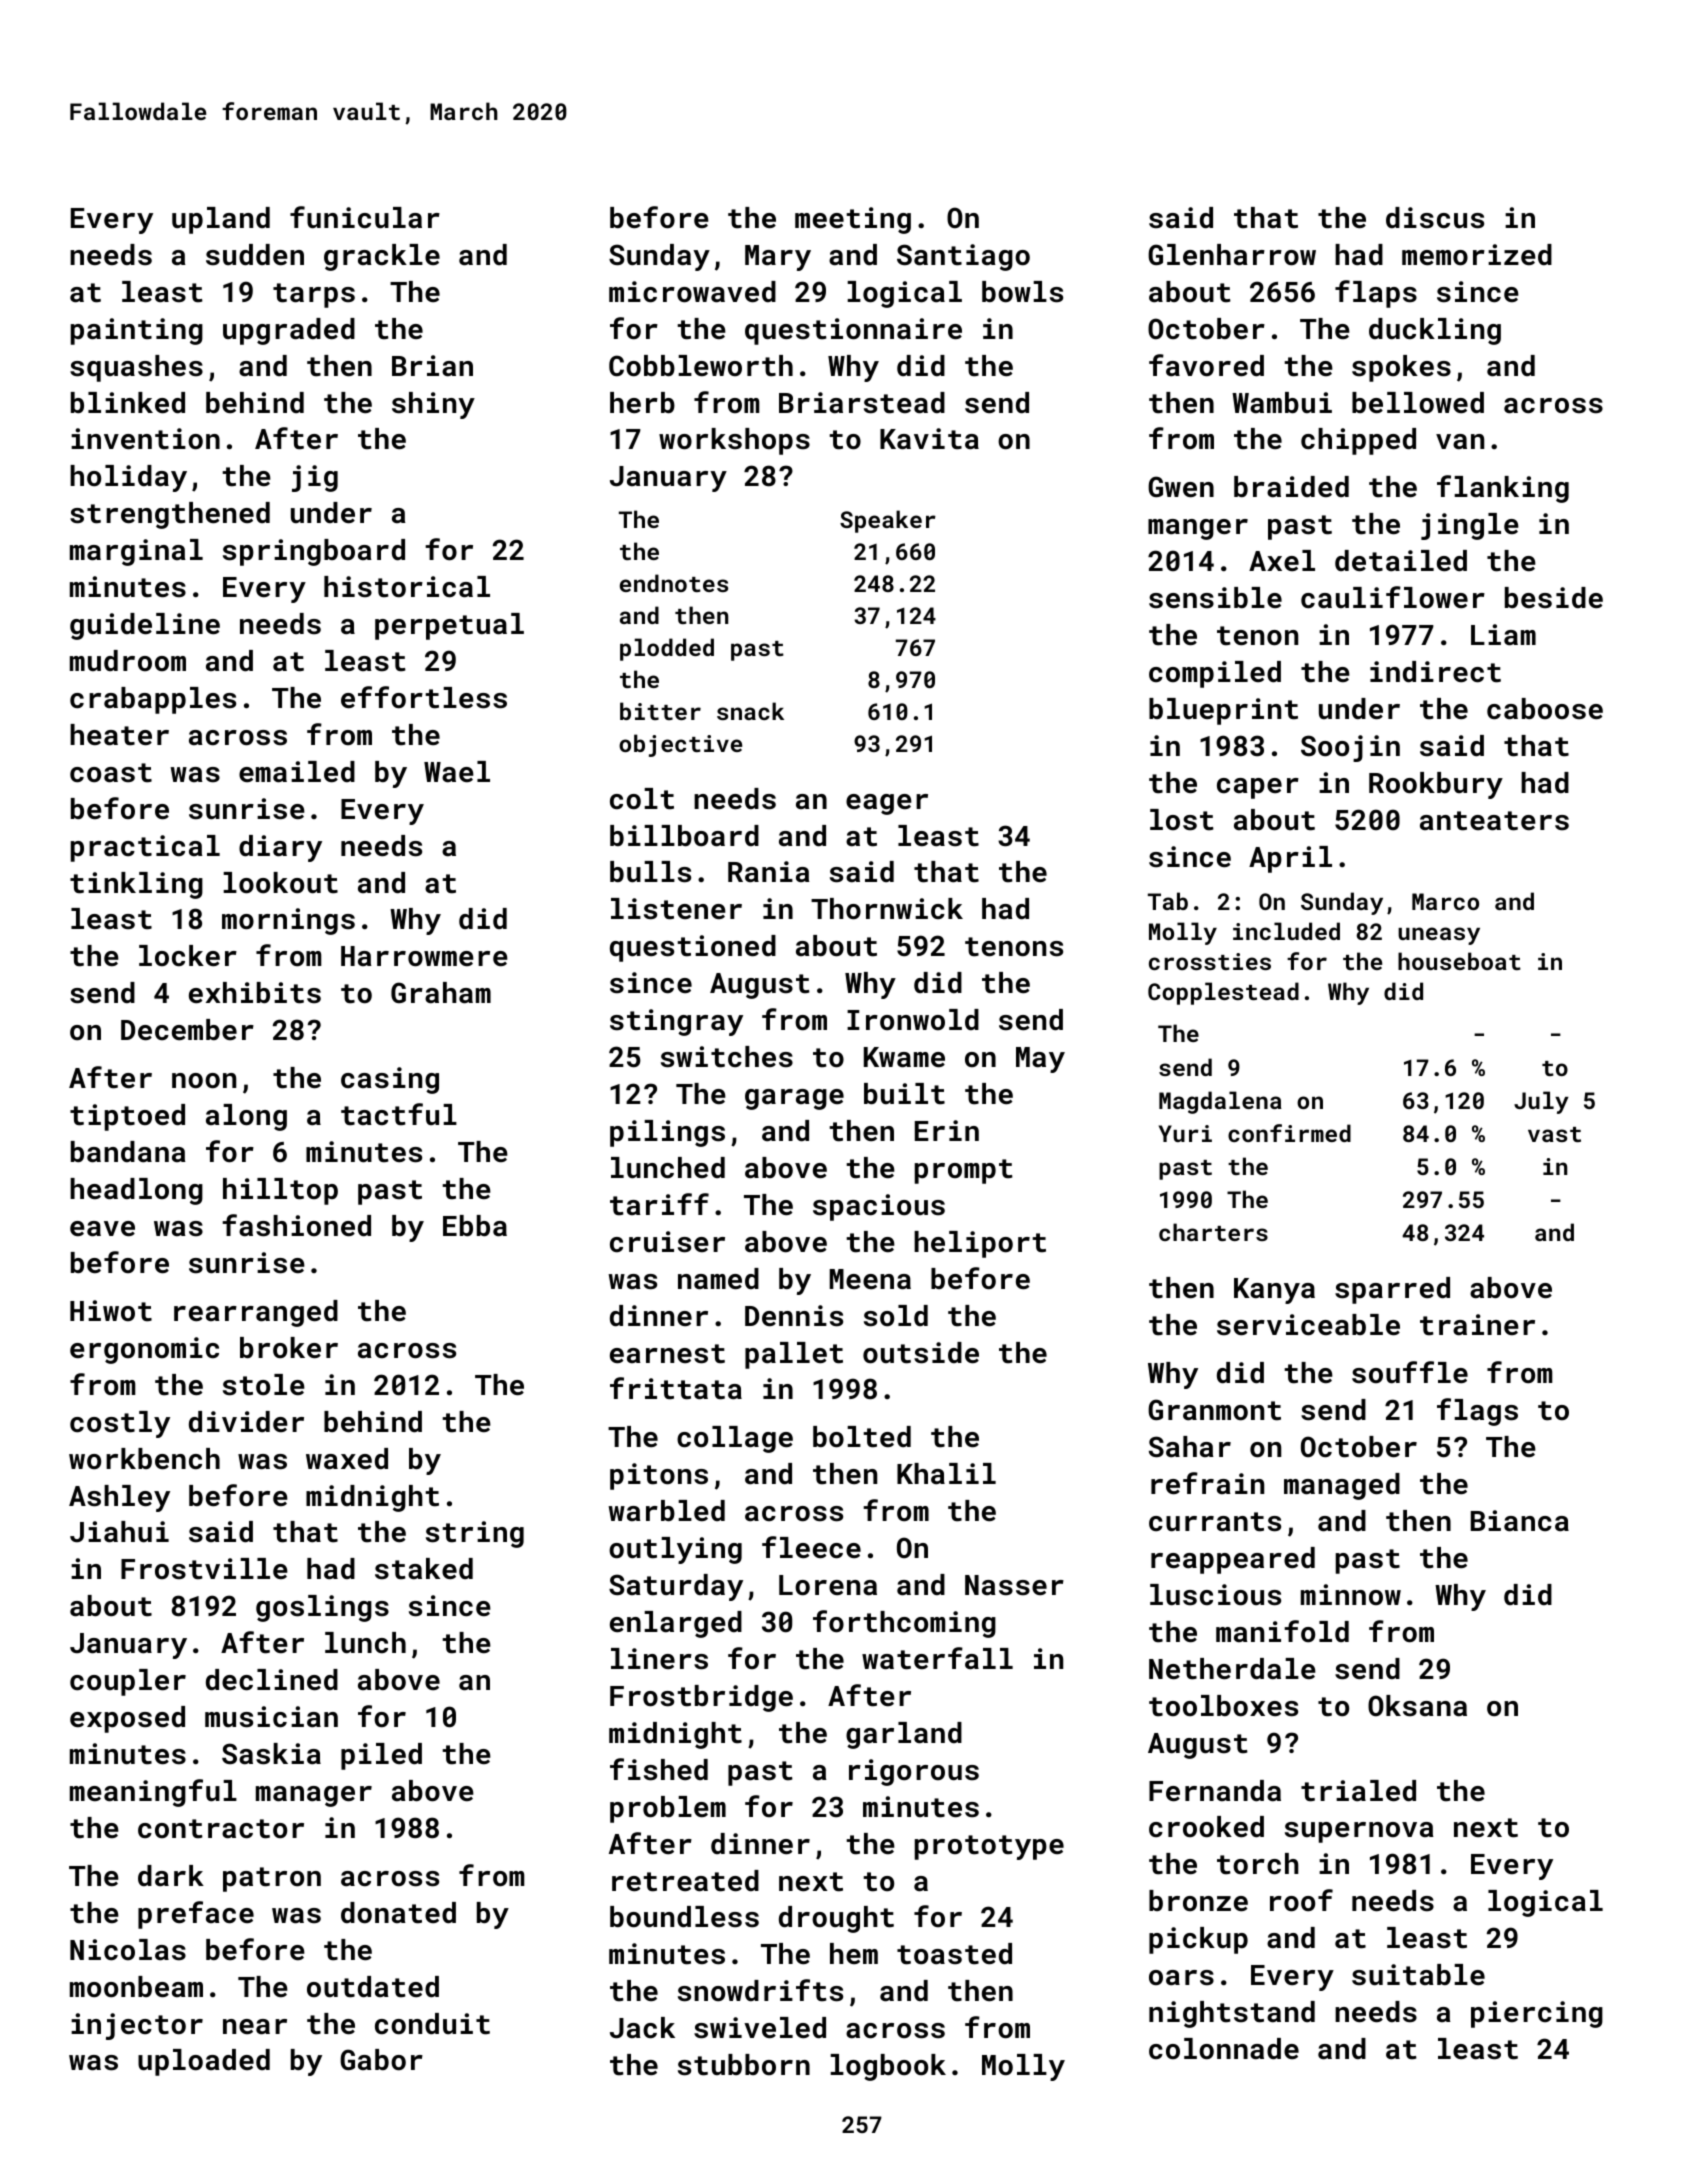 The height and width of the screenshot is (2178, 1683). What do you see at coordinates (187, 1030) in the screenshot?
I see `December` at bounding box center [187, 1030].
